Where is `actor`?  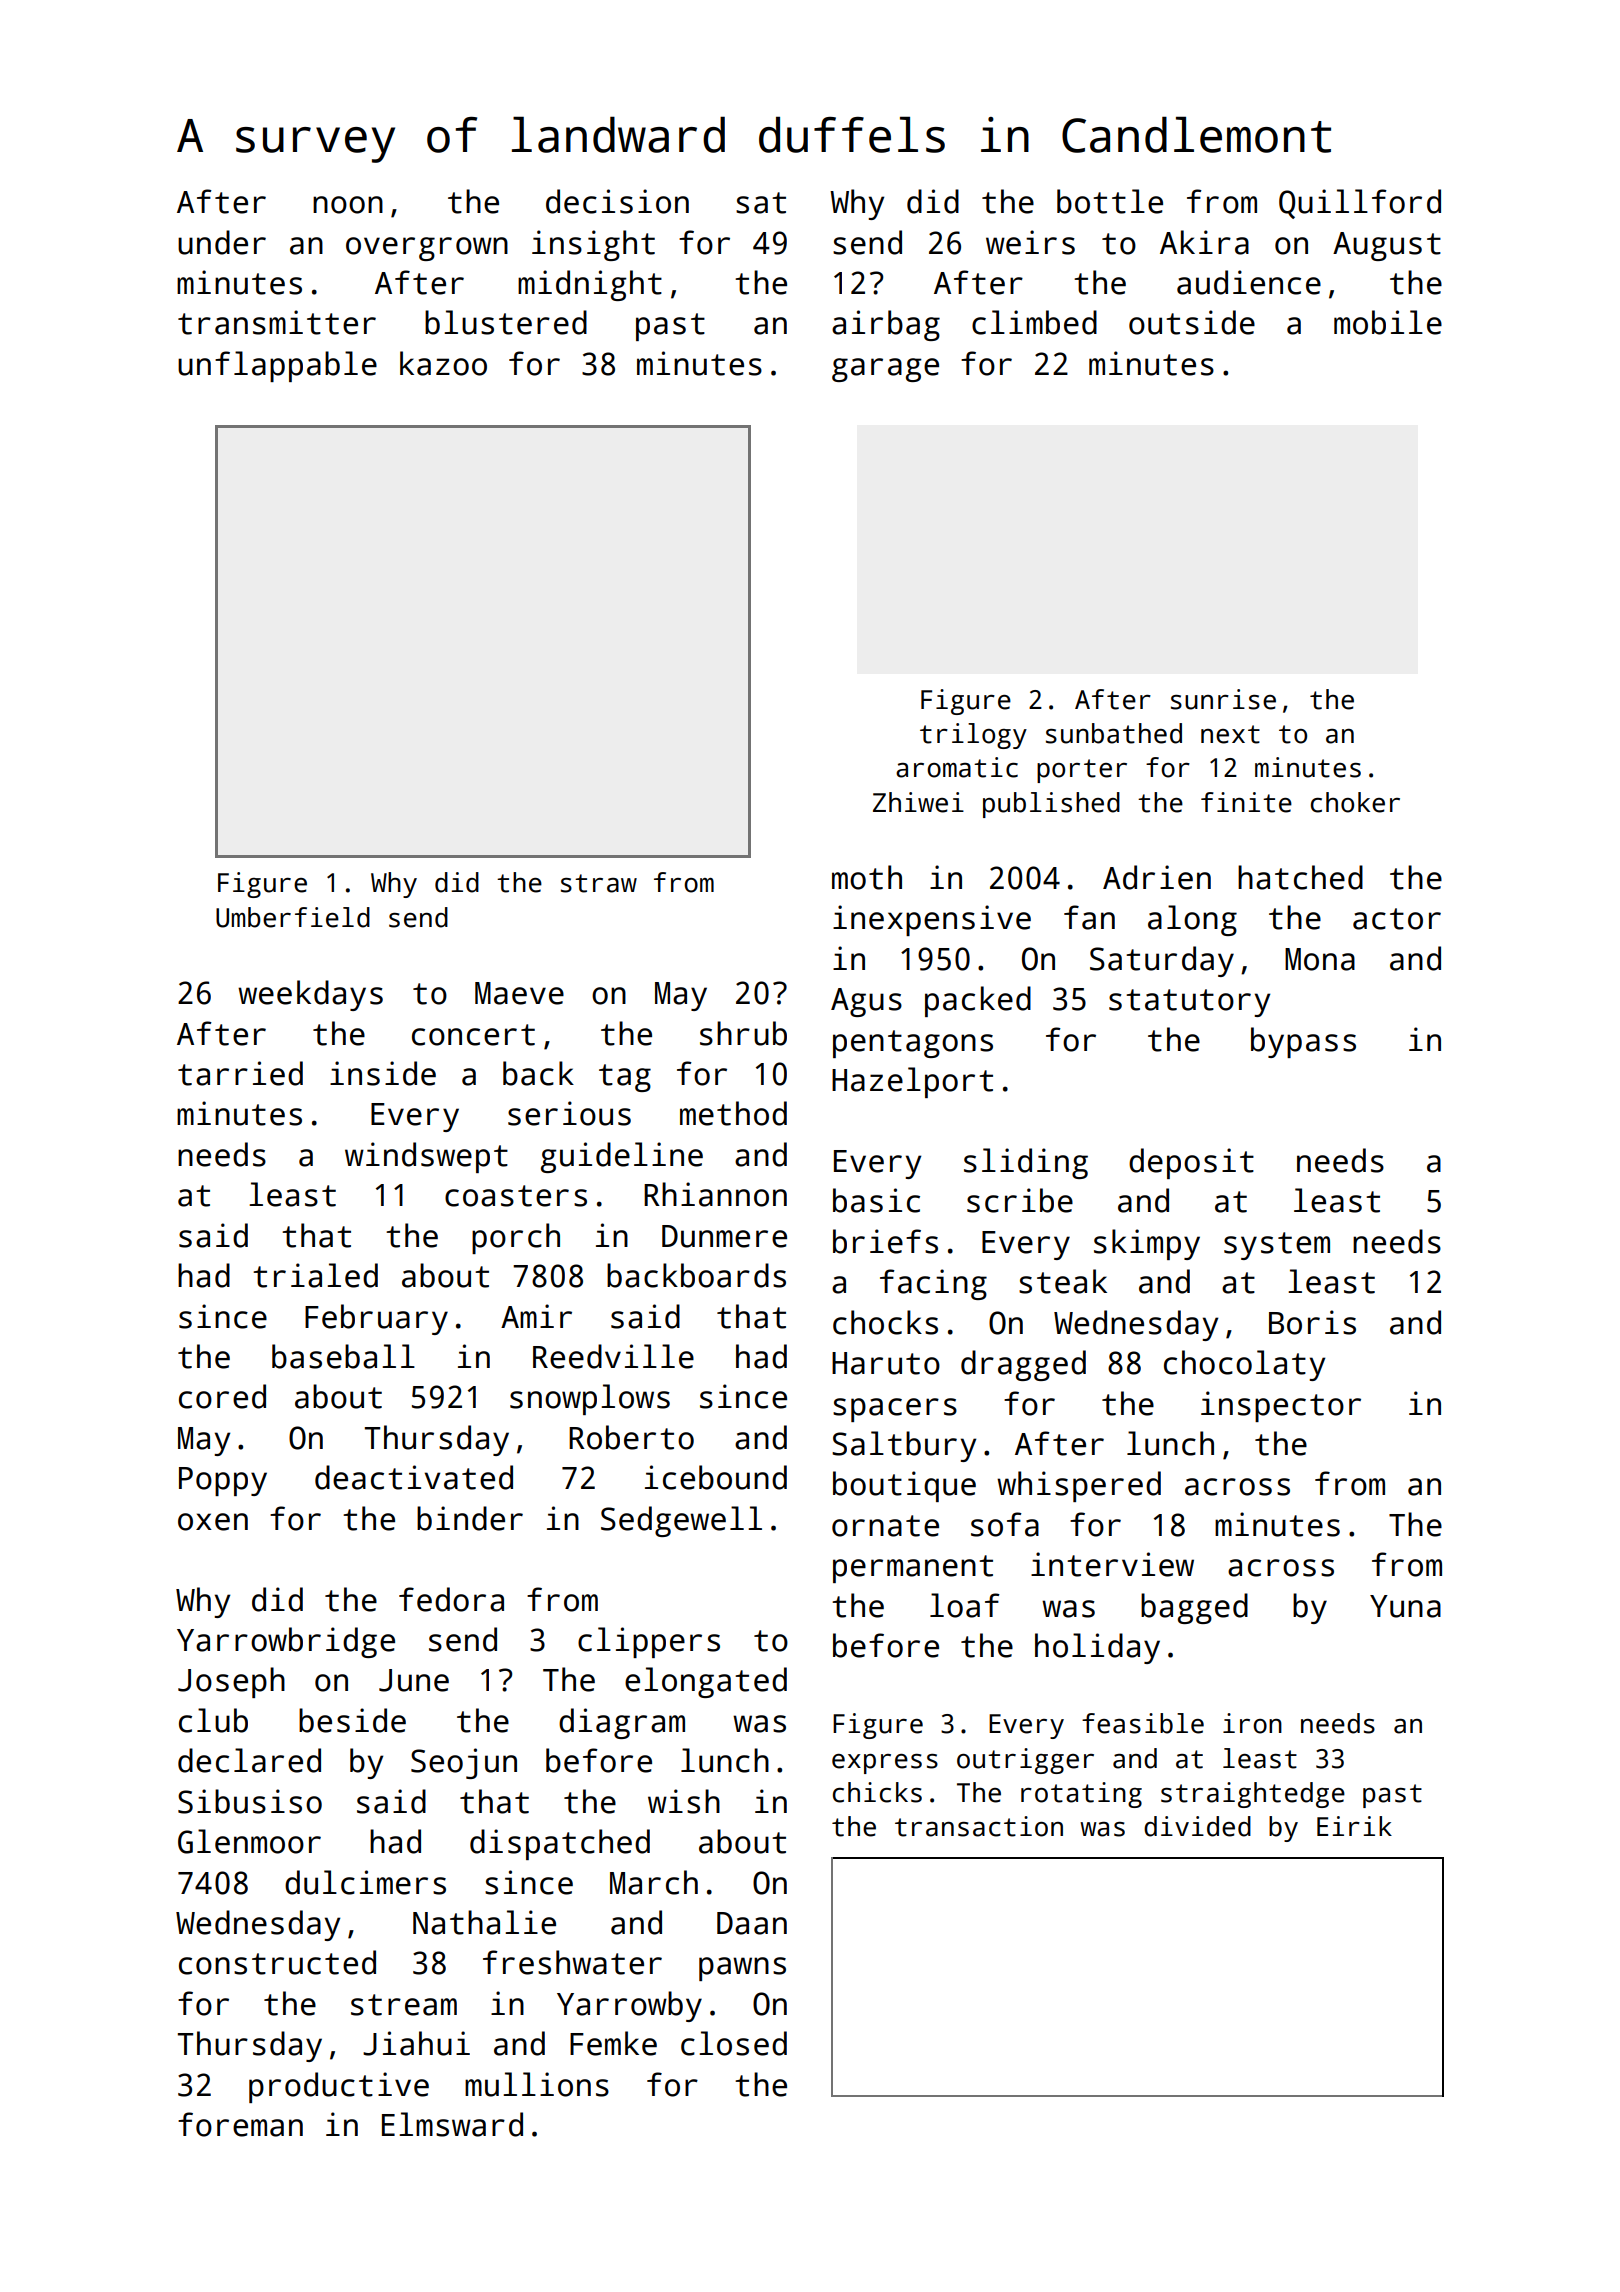 actor is located at coordinates (1397, 919).
